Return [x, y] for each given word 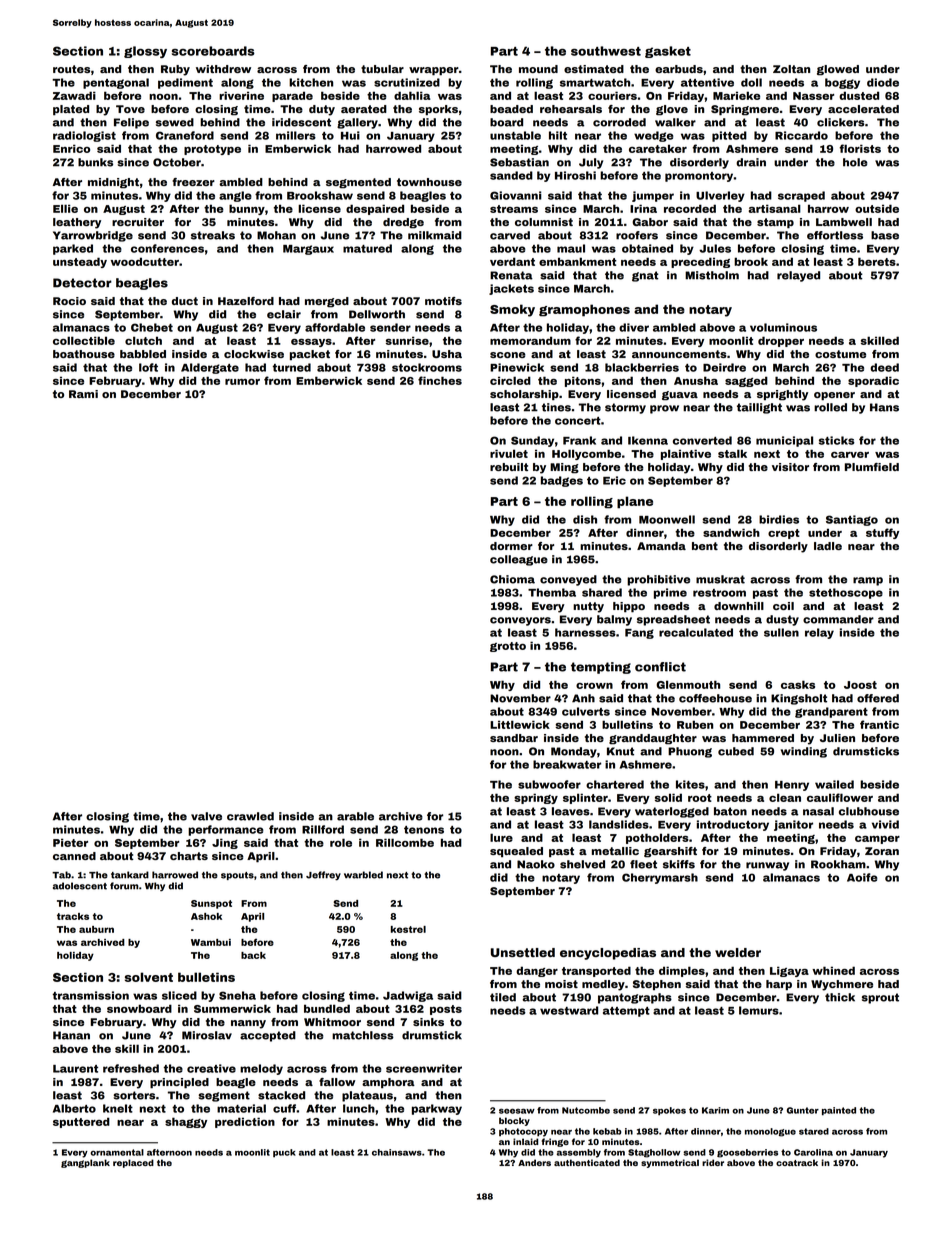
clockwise [254, 354]
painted [839, 1111]
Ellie [65, 208]
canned [74, 856]
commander [838, 619]
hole [855, 162]
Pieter [70, 842]
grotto [508, 647]
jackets [511, 289]
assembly [579, 1153]
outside [877, 208]
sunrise [407, 340]
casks [798, 684]
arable [355, 816]
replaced [133, 1163]
